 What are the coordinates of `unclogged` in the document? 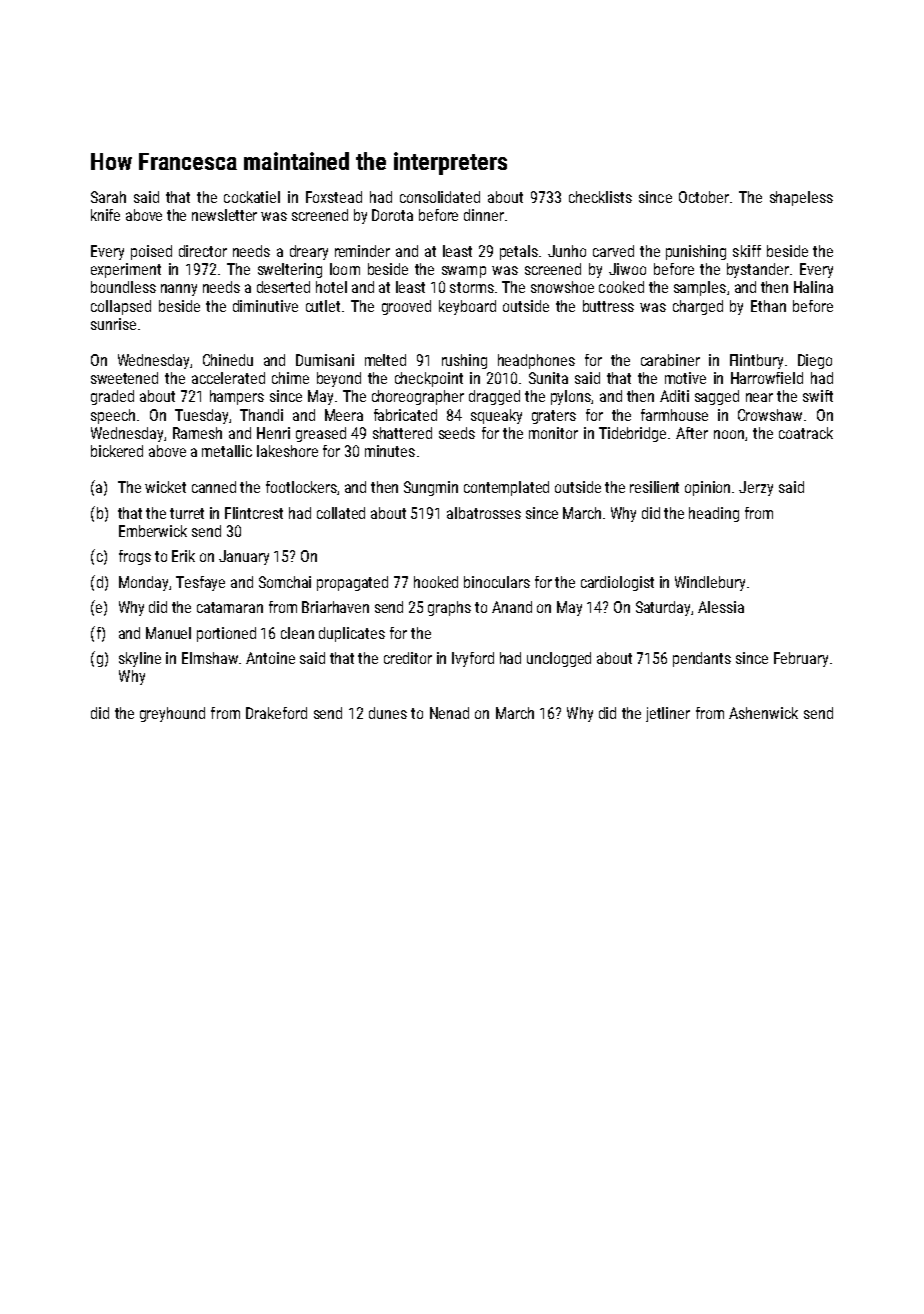 It's located at (559, 659).
